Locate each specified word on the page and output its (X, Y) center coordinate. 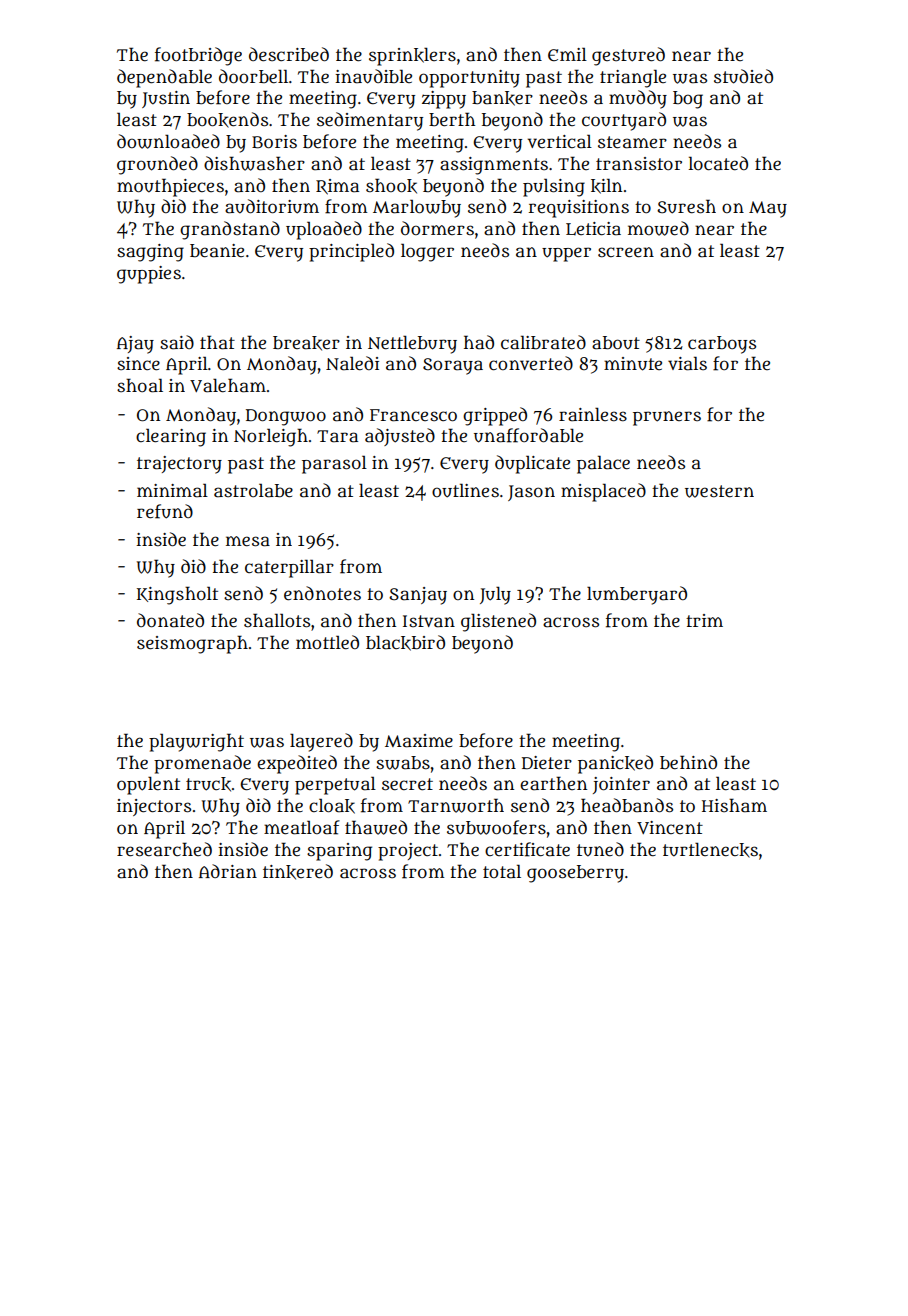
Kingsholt (177, 595)
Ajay (135, 345)
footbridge (198, 56)
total (502, 871)
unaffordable (528, 435)
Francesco (413, 415)
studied (743, 76)
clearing (171, 437)
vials (687, 363)
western (719, 491)
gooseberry (575, 874)
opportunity (469, 79)
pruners (667, 418)
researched (164, 849)
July (495, 595)
